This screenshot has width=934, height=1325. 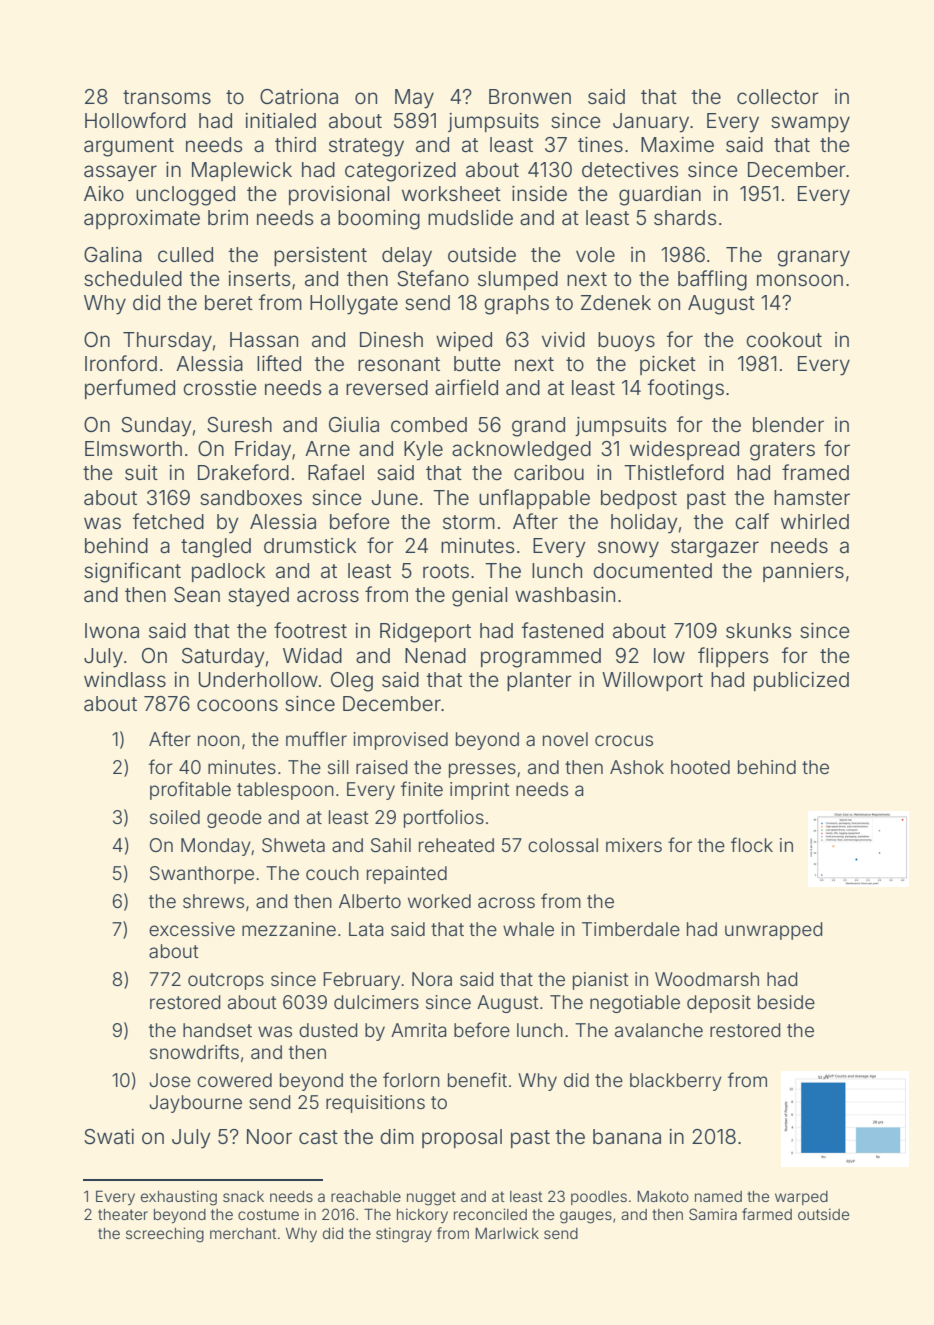 What do you see at coordinates (477, 1079) in the screenshot?
I see `benefit` at bounding box center [477, 1079].
